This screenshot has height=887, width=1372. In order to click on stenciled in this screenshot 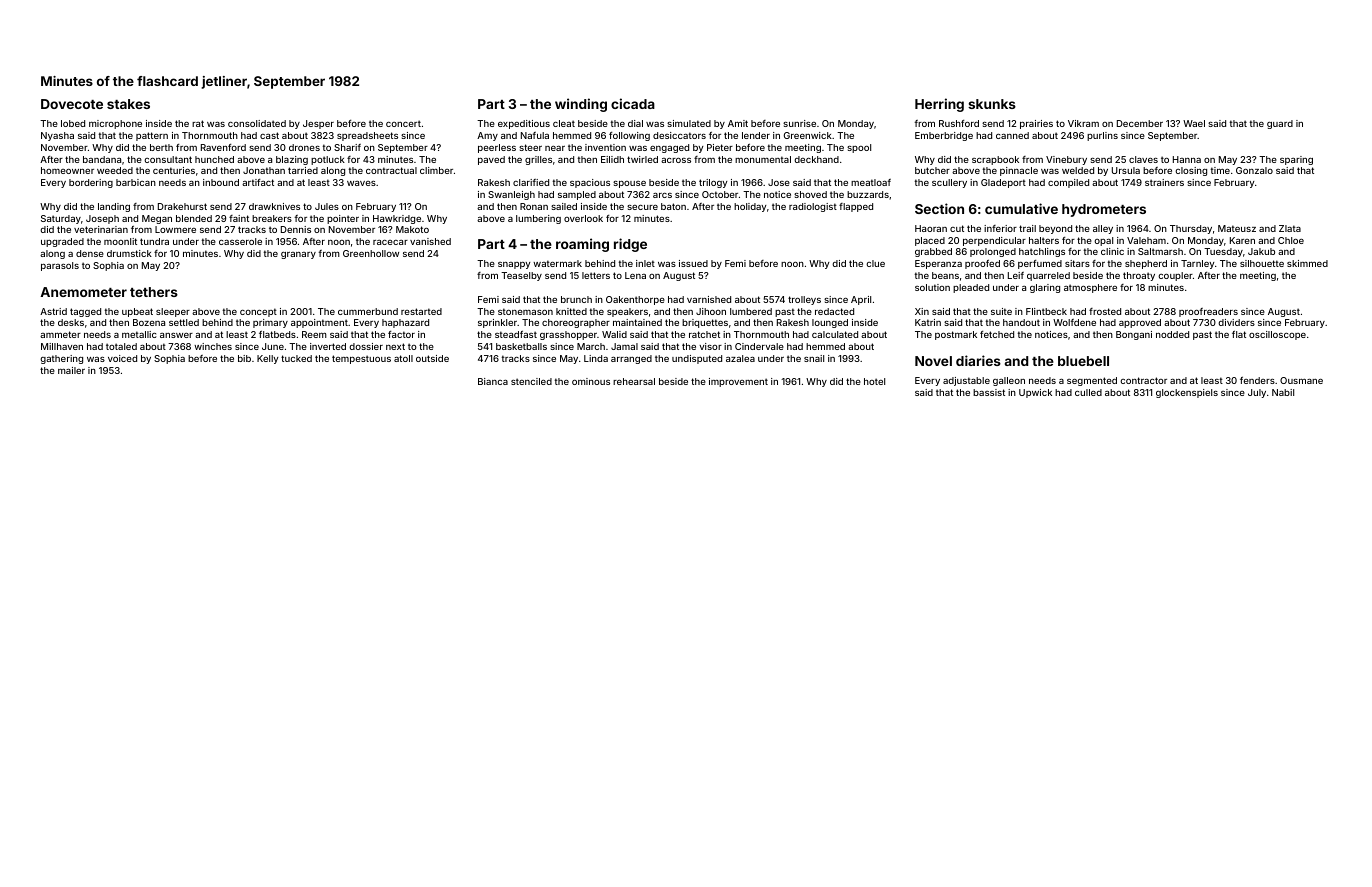, I will do `click(531, 381)`.
